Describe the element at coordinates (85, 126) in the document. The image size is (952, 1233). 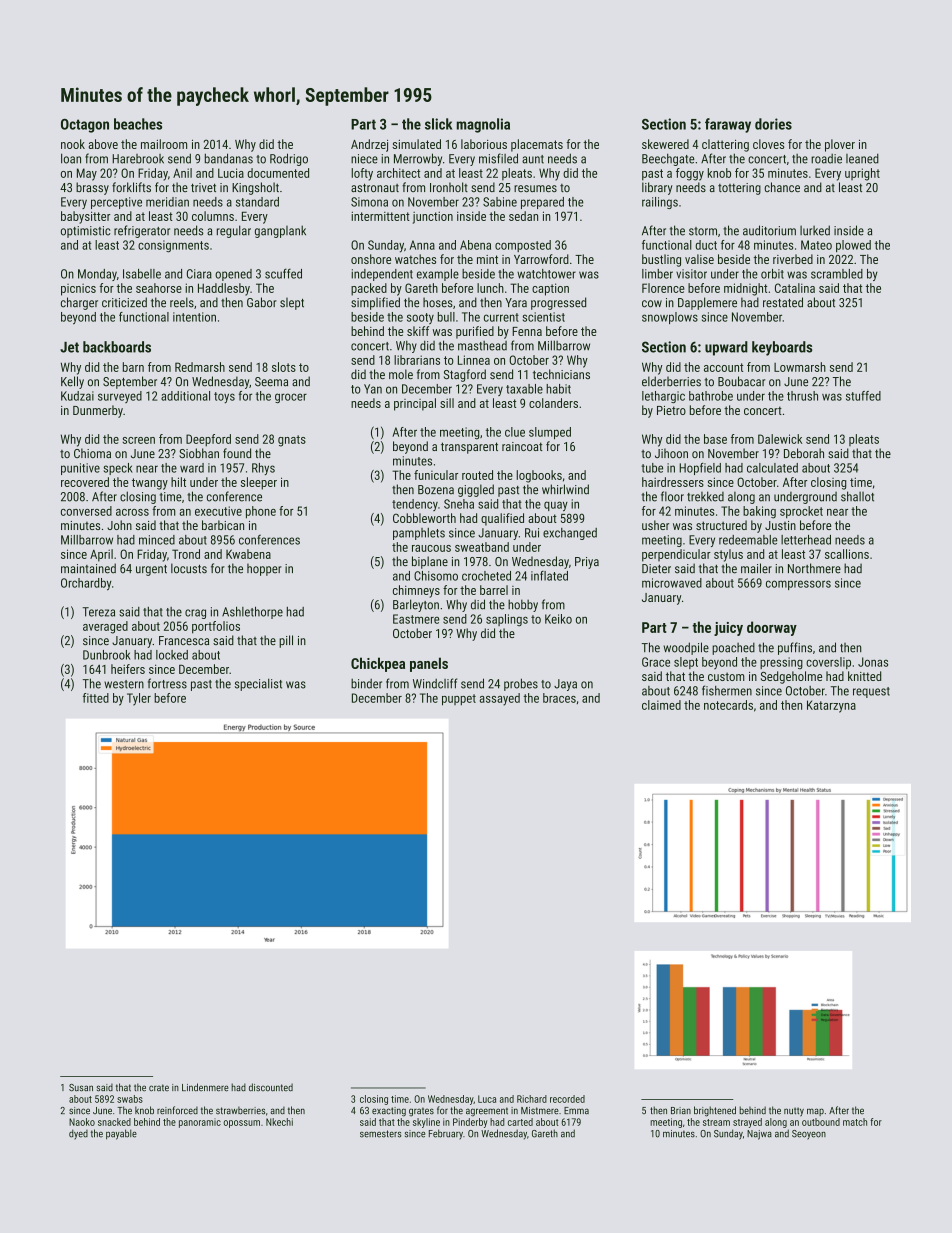
I see `Octagon` at that location.
